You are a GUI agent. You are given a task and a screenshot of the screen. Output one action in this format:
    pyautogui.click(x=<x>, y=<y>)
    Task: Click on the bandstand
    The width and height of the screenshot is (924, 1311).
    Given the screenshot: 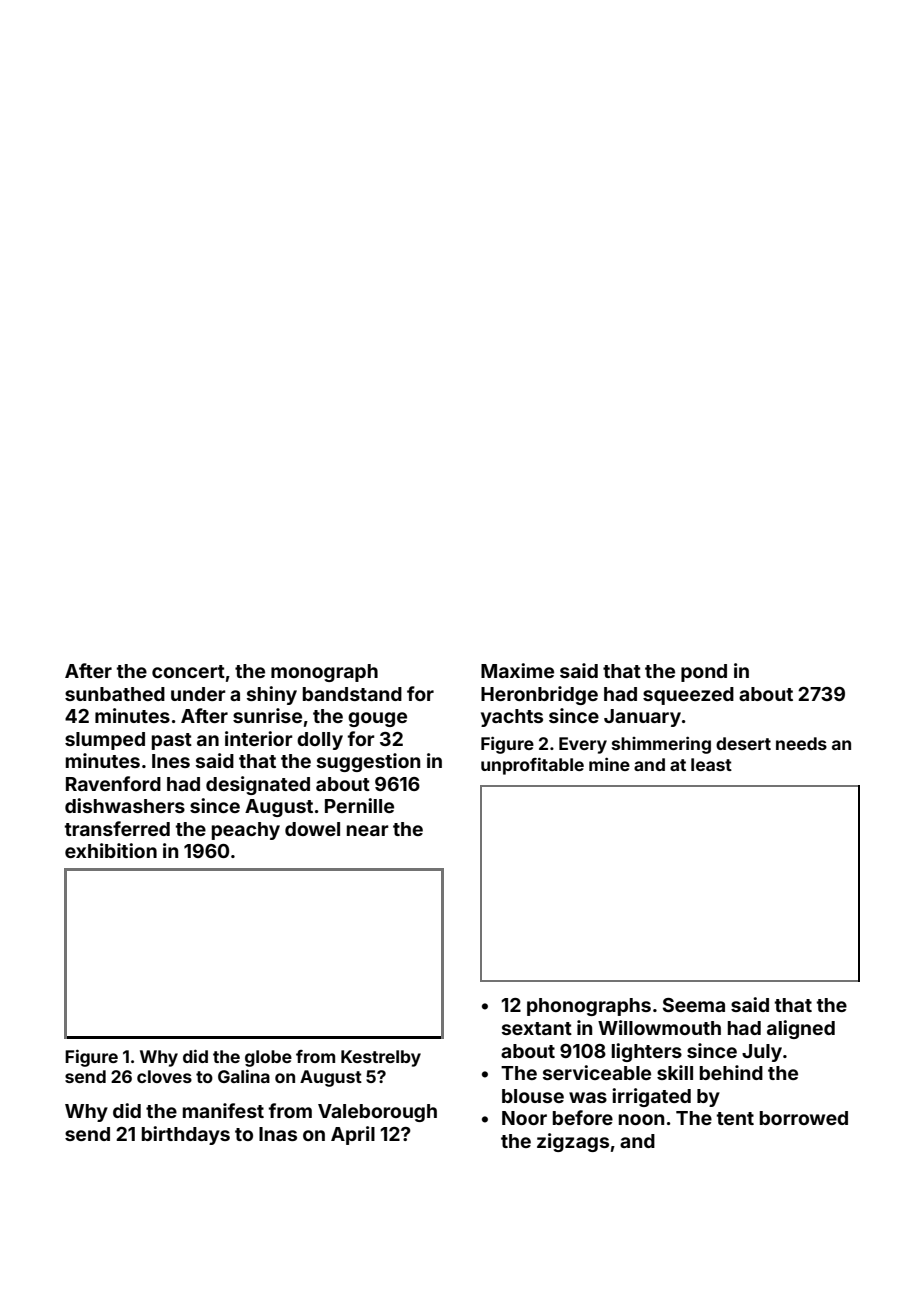 What is the action you would take?
    pyautogui.click(x=352, y=694)
